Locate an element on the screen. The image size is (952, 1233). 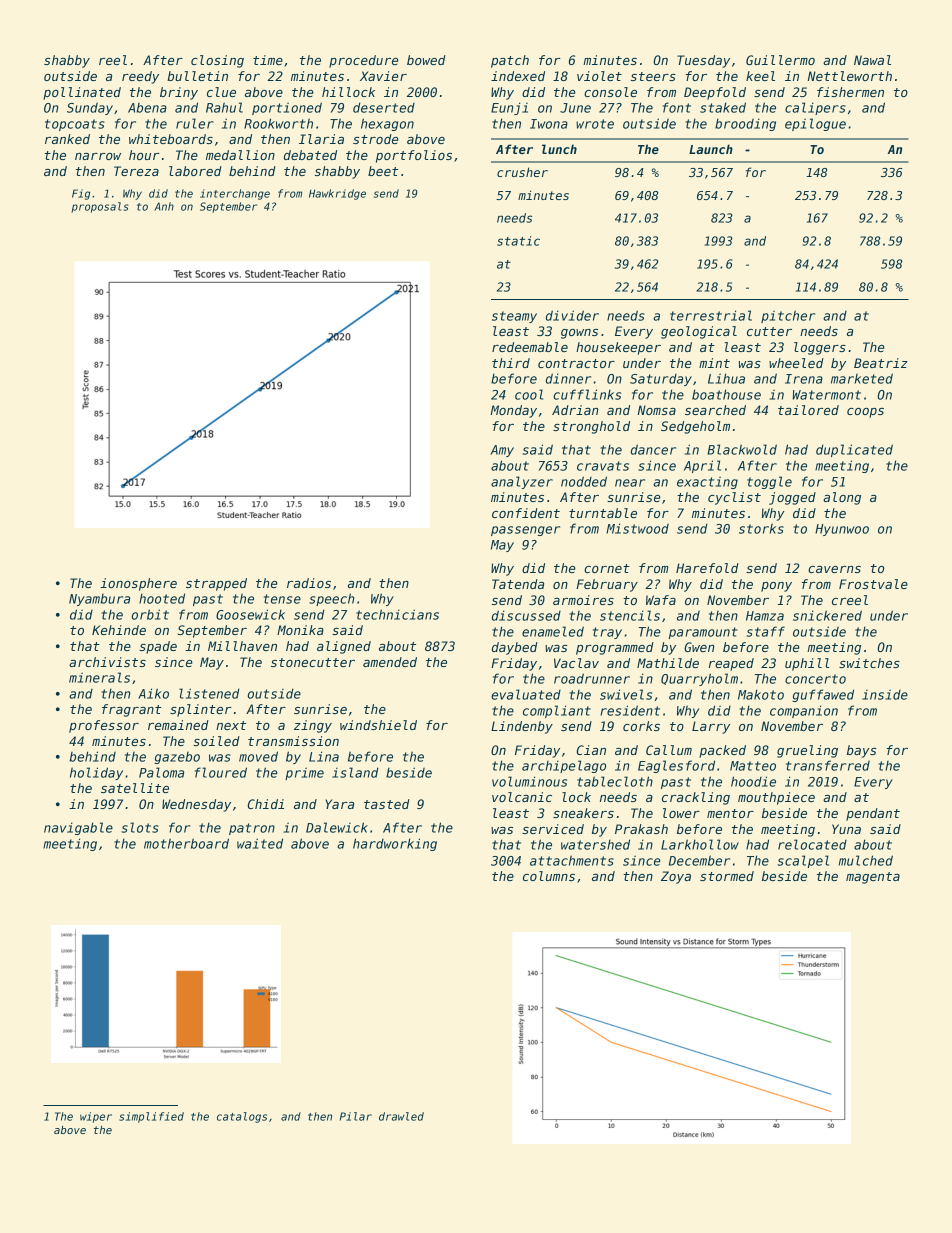
static is located at coordinates (518, 241).
